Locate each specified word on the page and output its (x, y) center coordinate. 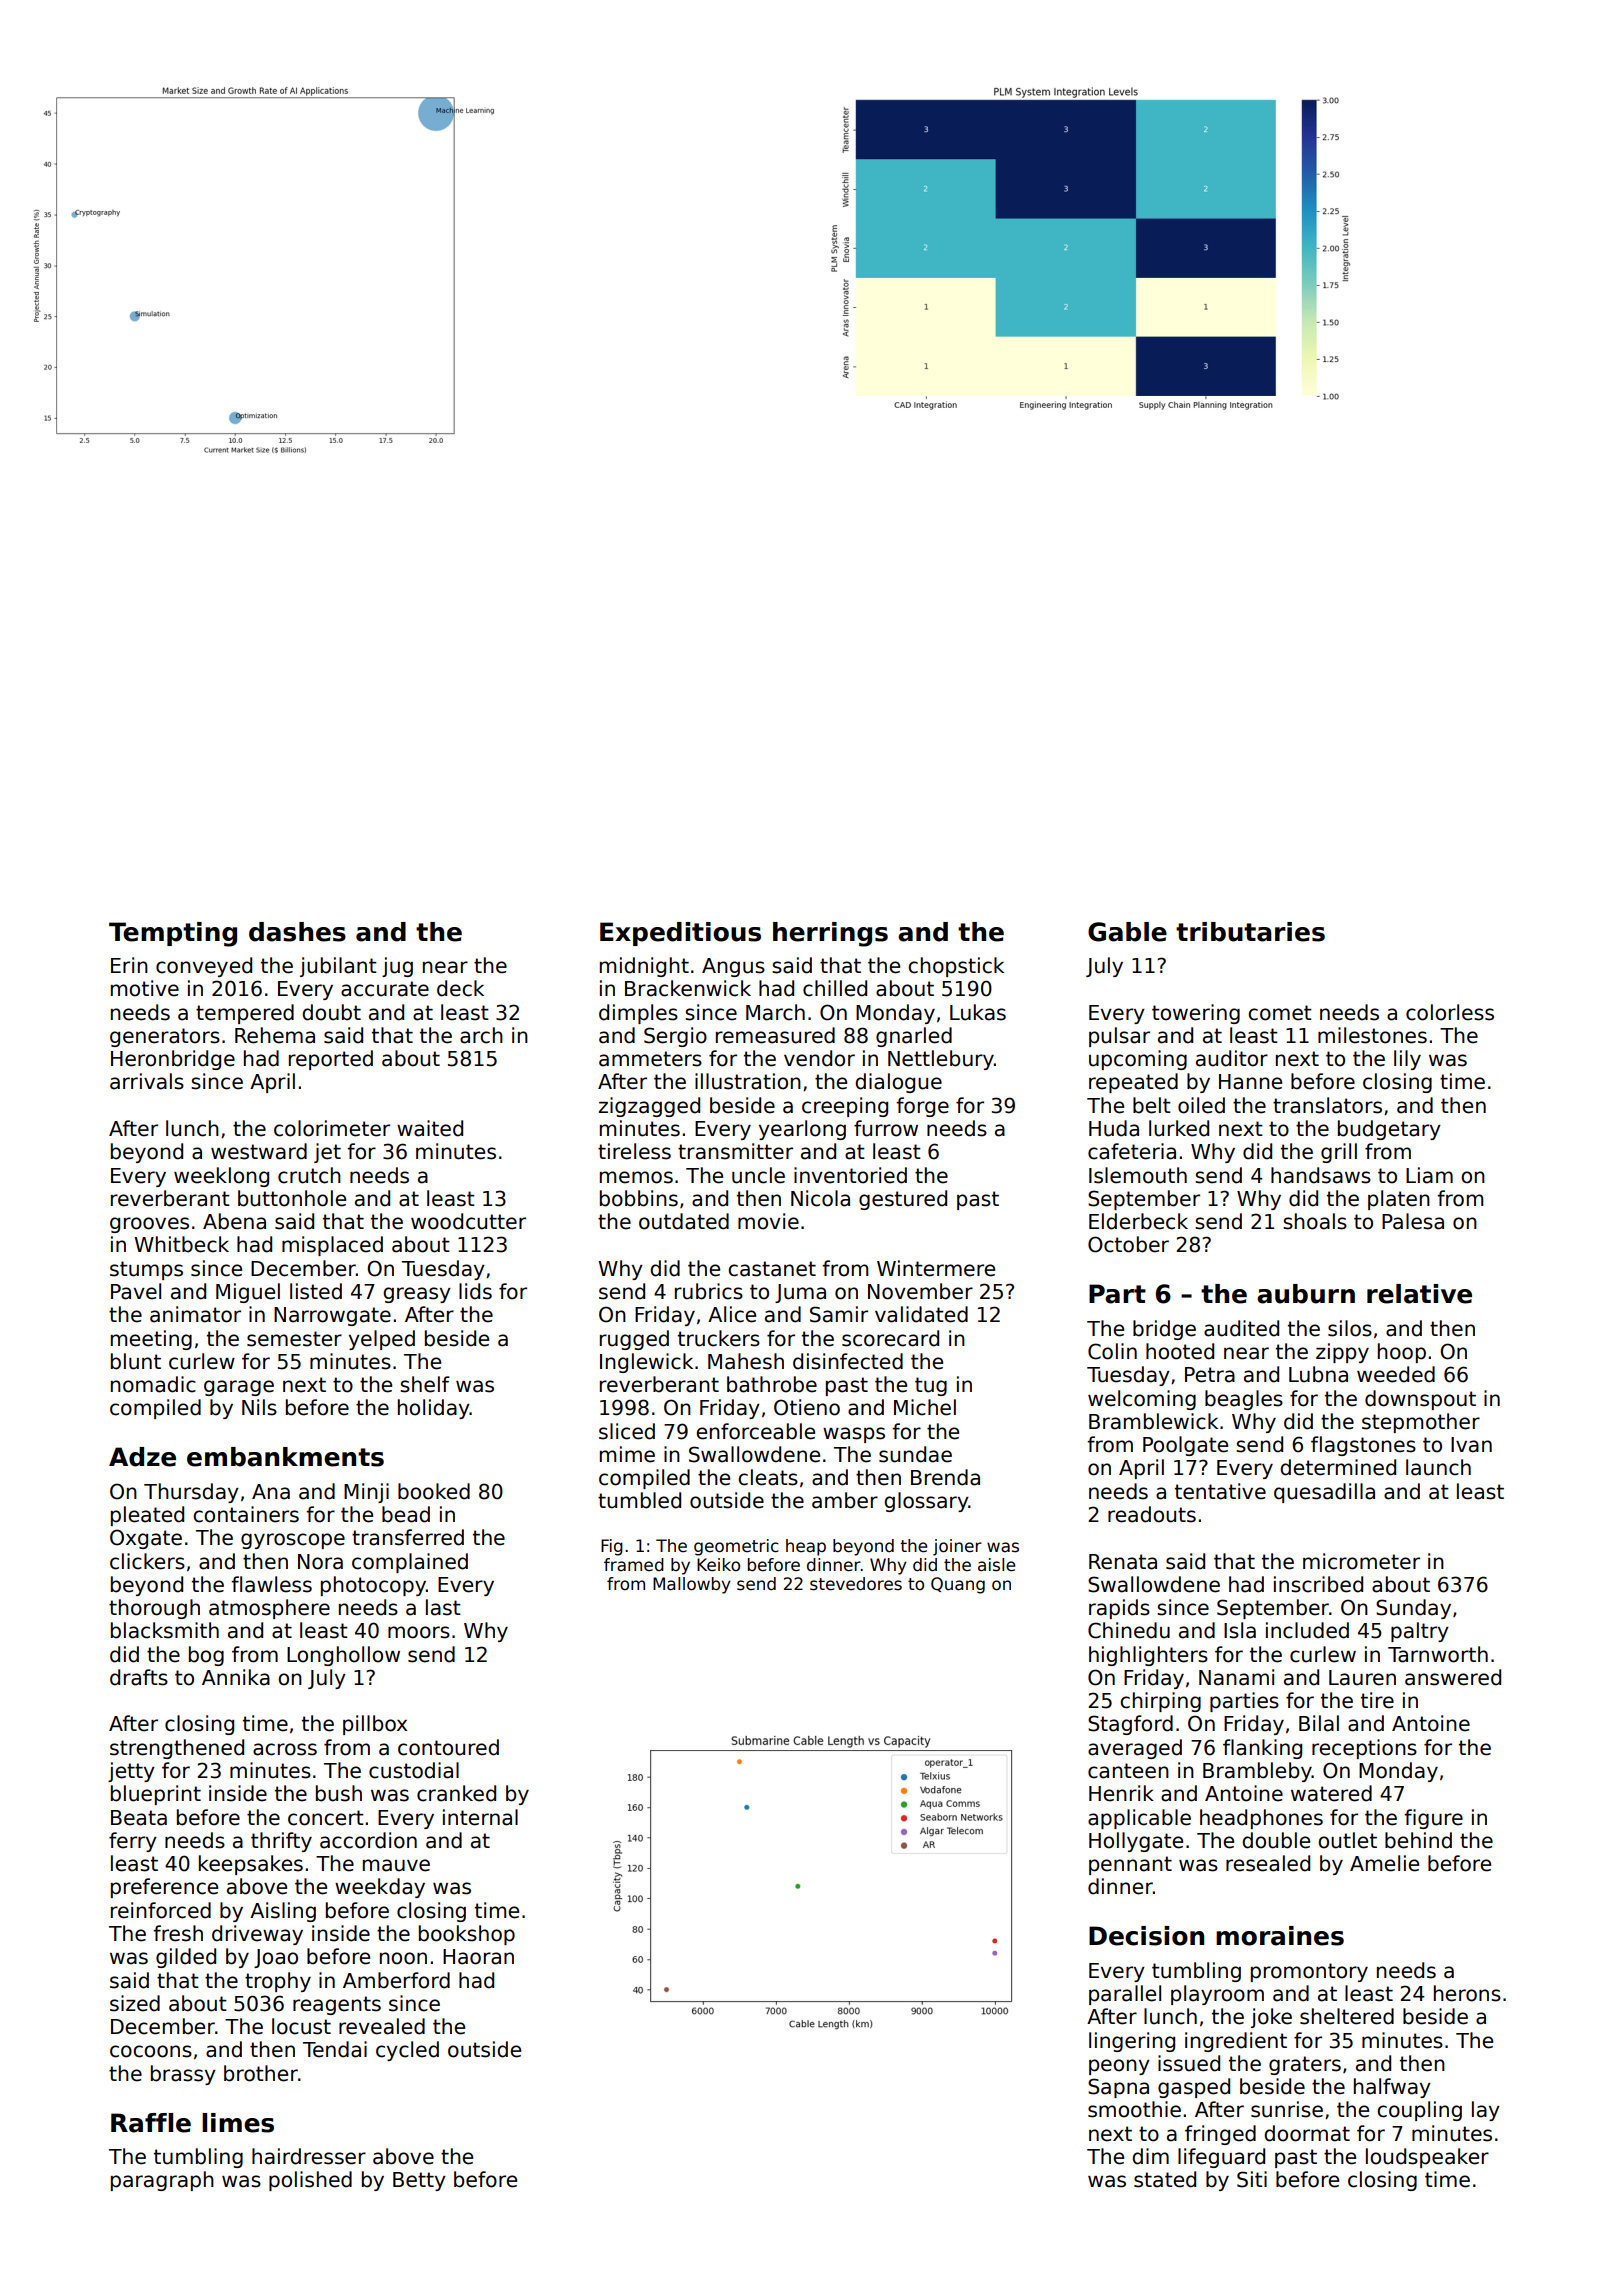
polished (310, 2181)
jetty (131, 1772)
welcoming (1142, 1400)
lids (475, 1291)
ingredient (1236, 2042)
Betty (419, 2181)
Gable (1127, 932)
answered (1453, 1677)
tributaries (1250, 932)
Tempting (173, 934)
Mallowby (692, 1585)
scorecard (890, 1338)
